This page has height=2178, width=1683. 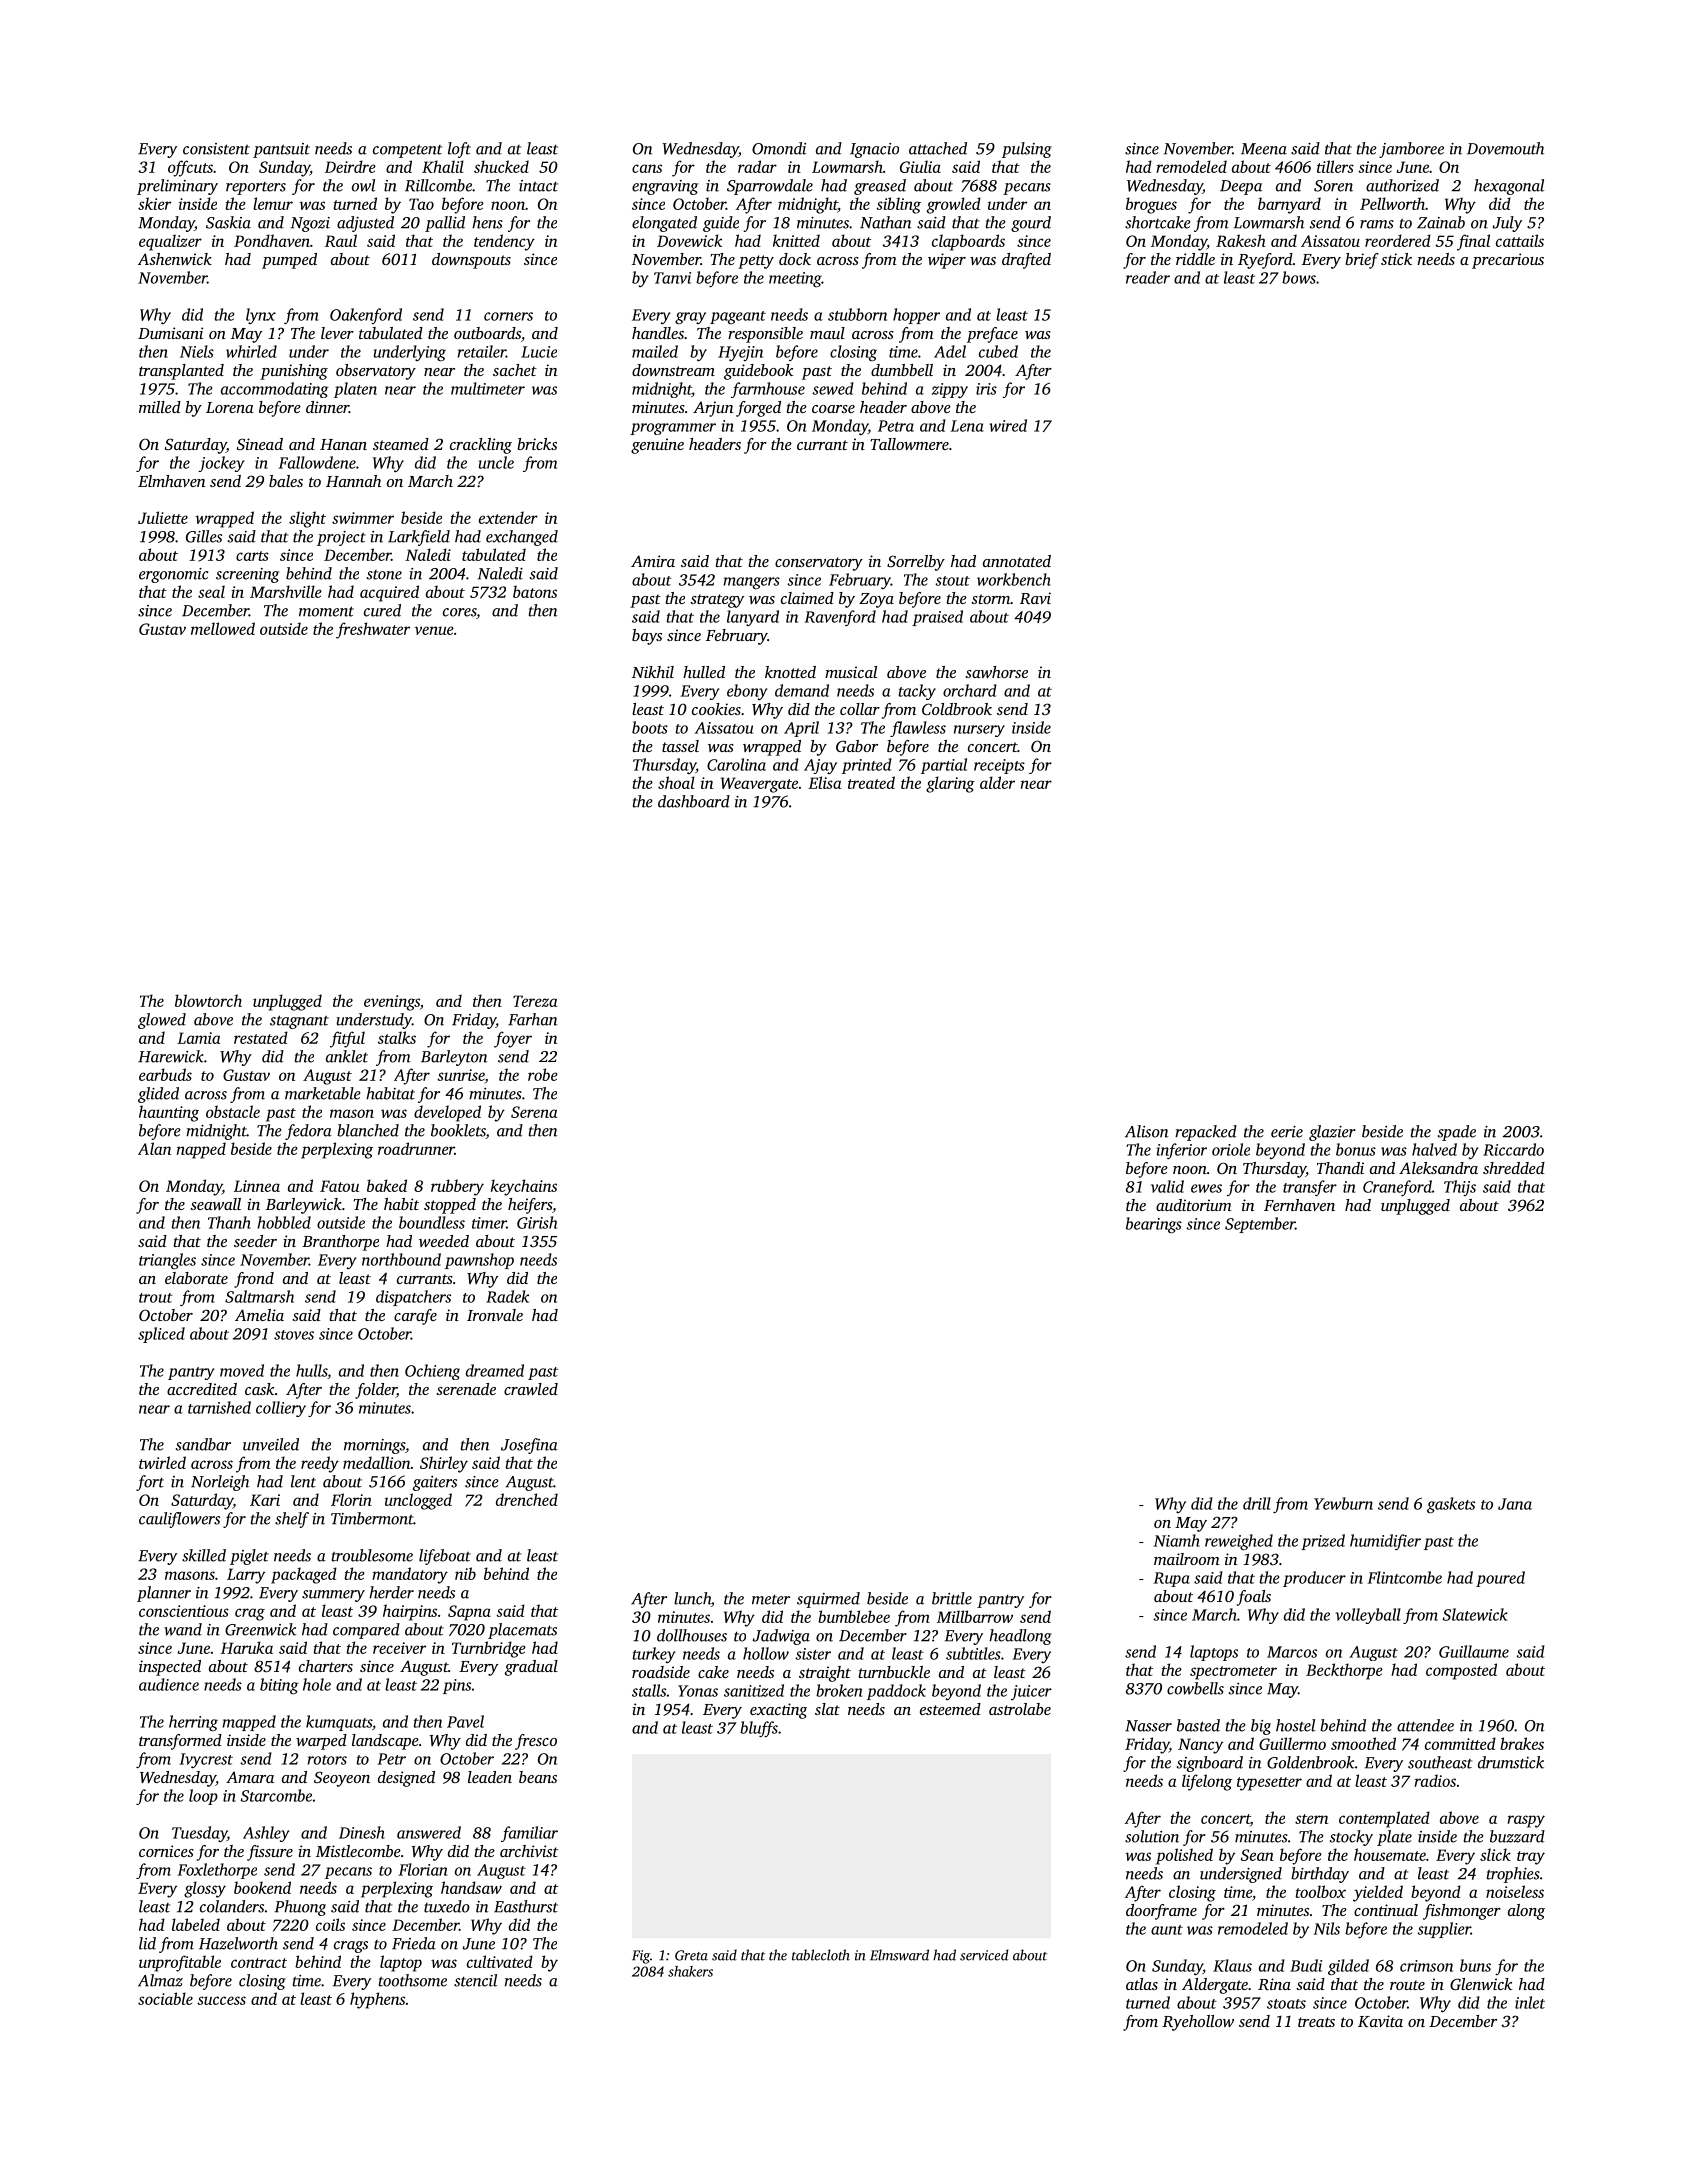 What do you see at coordinates (167, 1261) in the page?
I see `triangles` at bounding box center [167, 1261].
